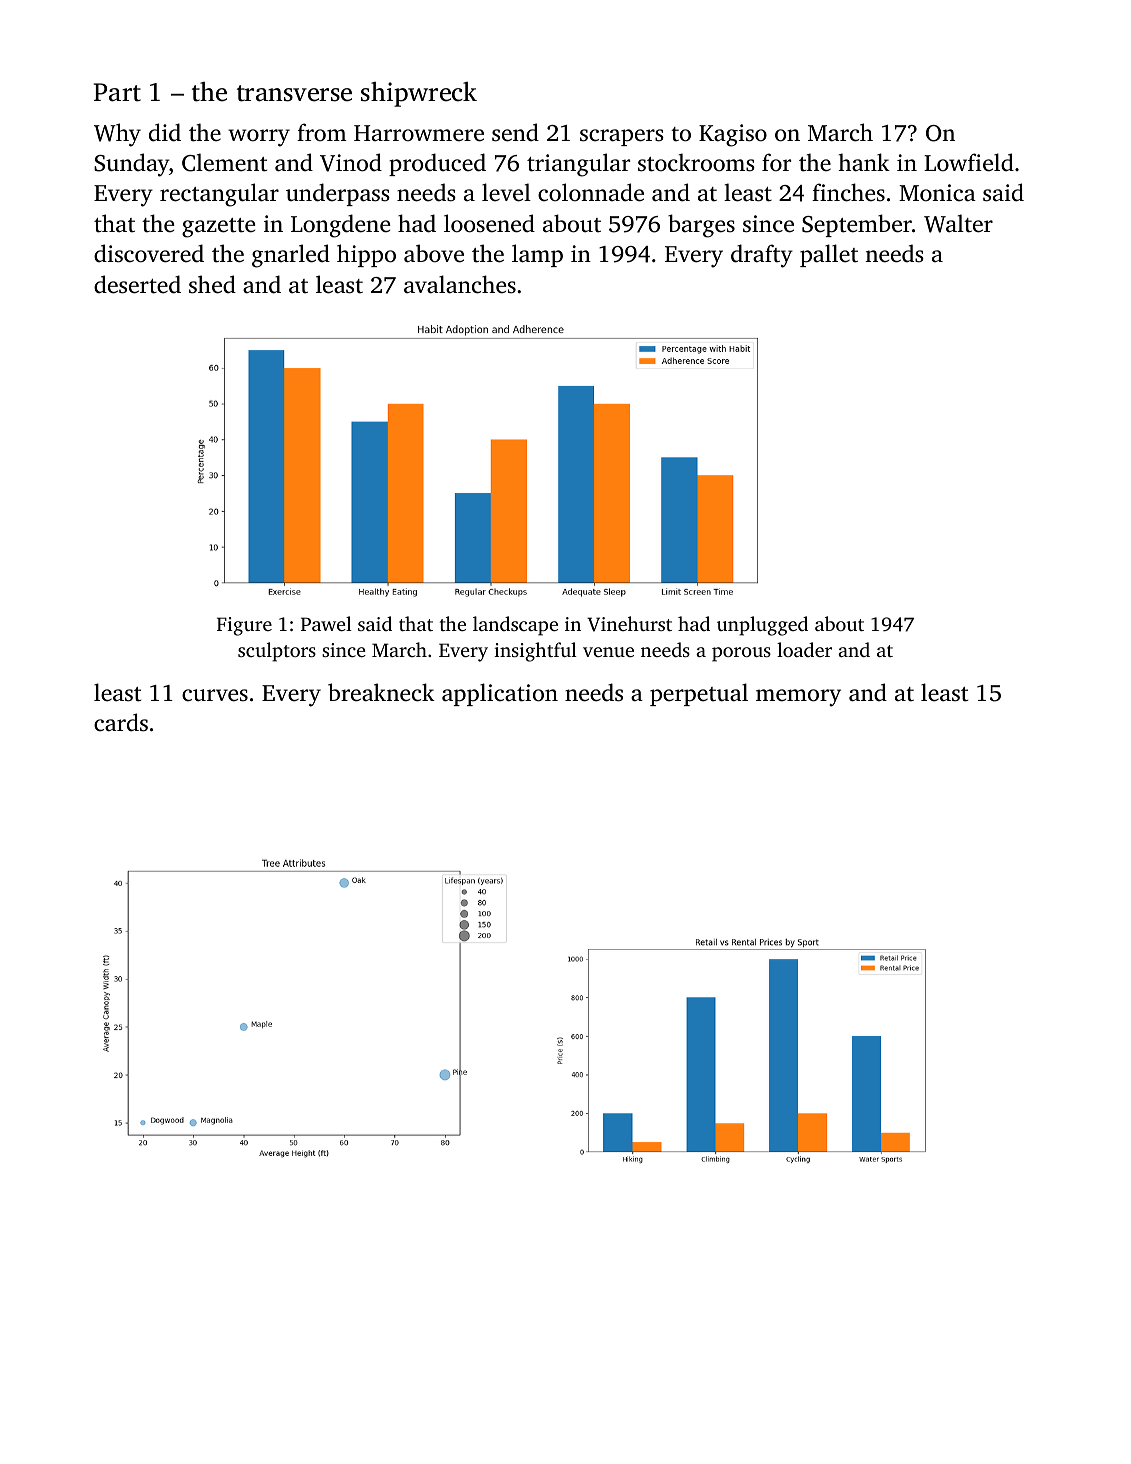 The image size is (1131, 1464). I want to click on Vinehurst, so click(629, 624).
